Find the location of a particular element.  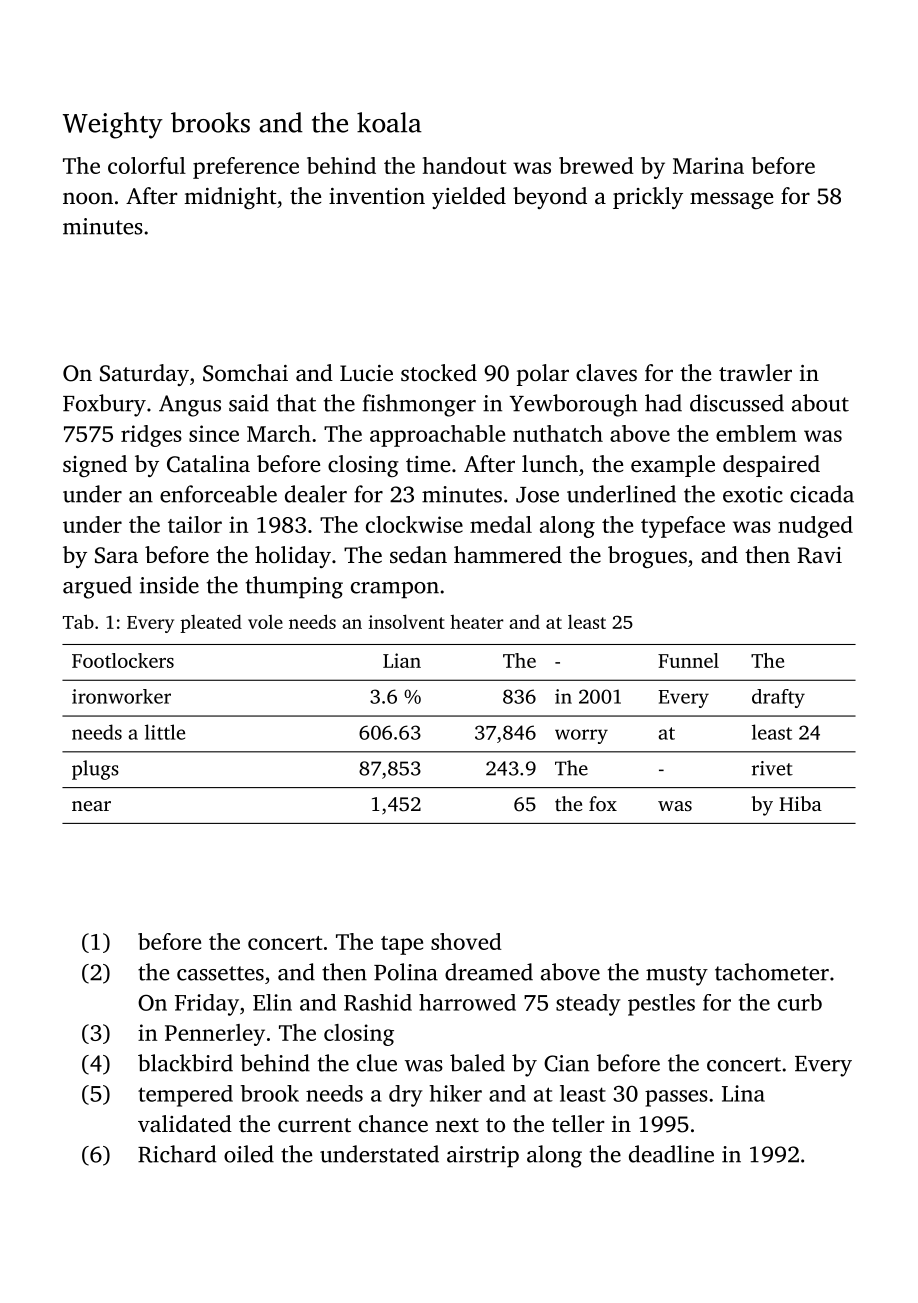

blackbird is located at coordinates (185, 1063).
